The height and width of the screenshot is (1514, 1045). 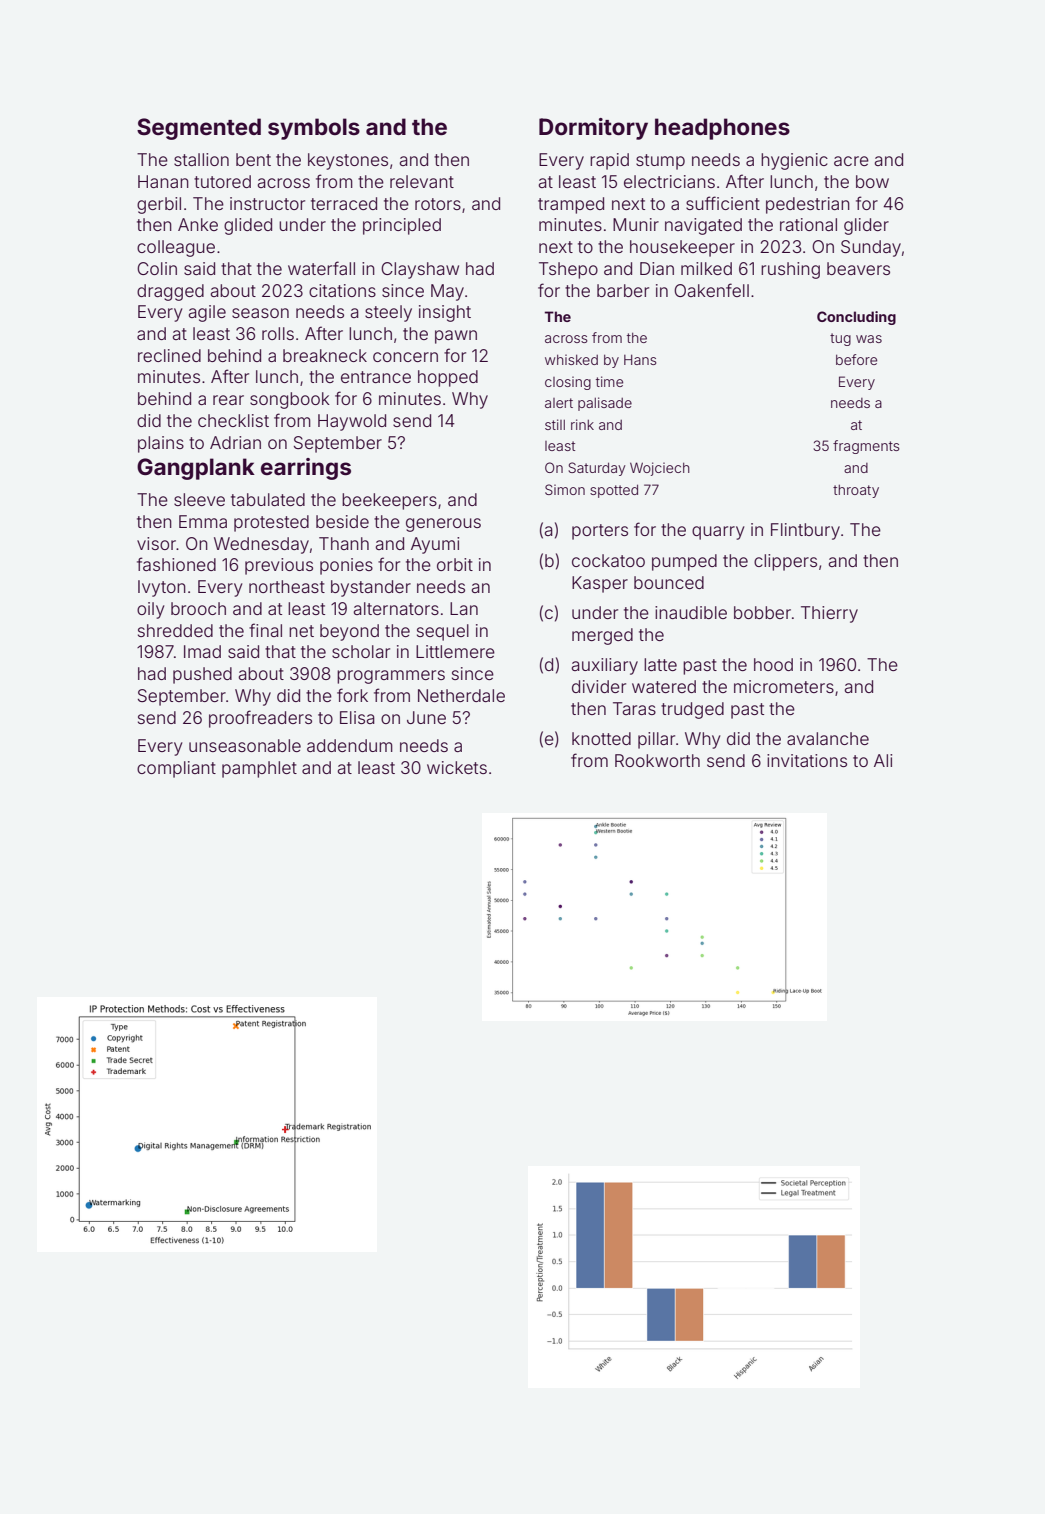 What do you see at coordinates (348, 161) in the screenshot?
I see `keystones` at bounding box center [348, 161].
